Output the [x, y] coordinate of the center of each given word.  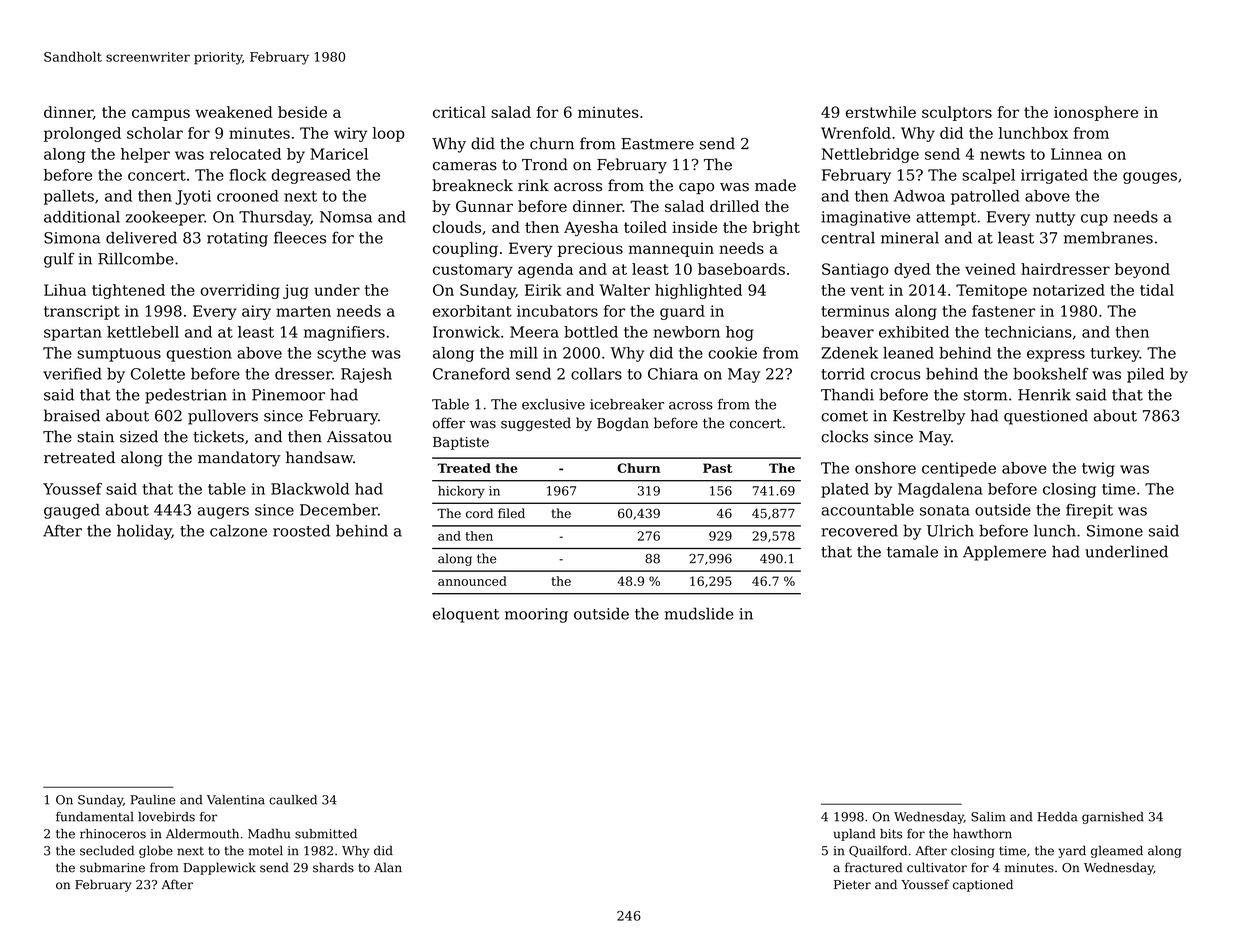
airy [256, 312]
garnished [1113, 818]
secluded [107, 850]
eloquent [466, 615]
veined [990, 269]
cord [479, 513]
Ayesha [591, 229]
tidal [1157, 290]
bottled [591, 332]
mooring [536, 615]
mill [524, 353]
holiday [144, 532]
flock [247, 175]
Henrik [1044, 394]
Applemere [1004, 553]
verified [72, 374]
